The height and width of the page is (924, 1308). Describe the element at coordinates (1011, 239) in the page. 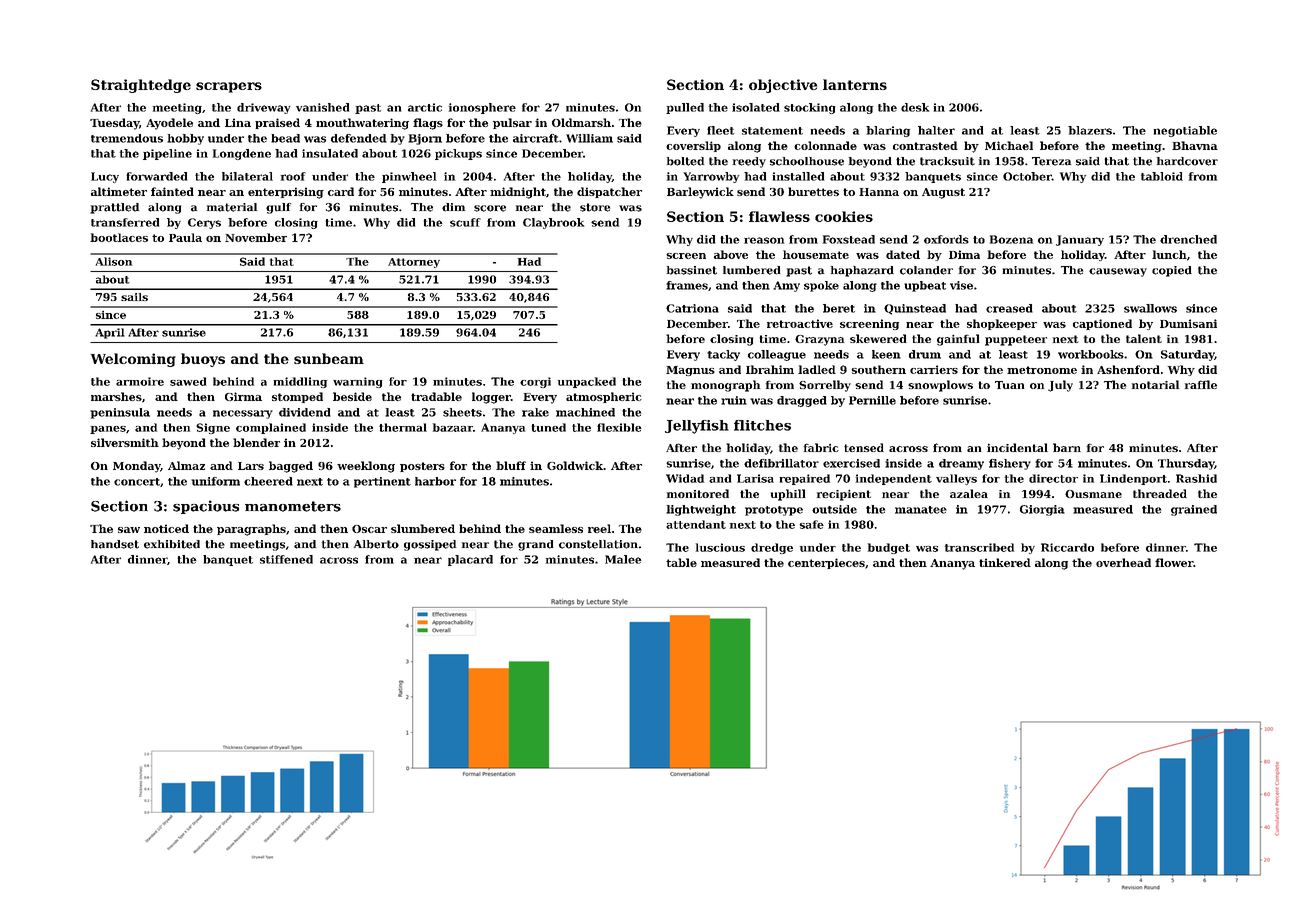

I see `Bozena` at that location.
